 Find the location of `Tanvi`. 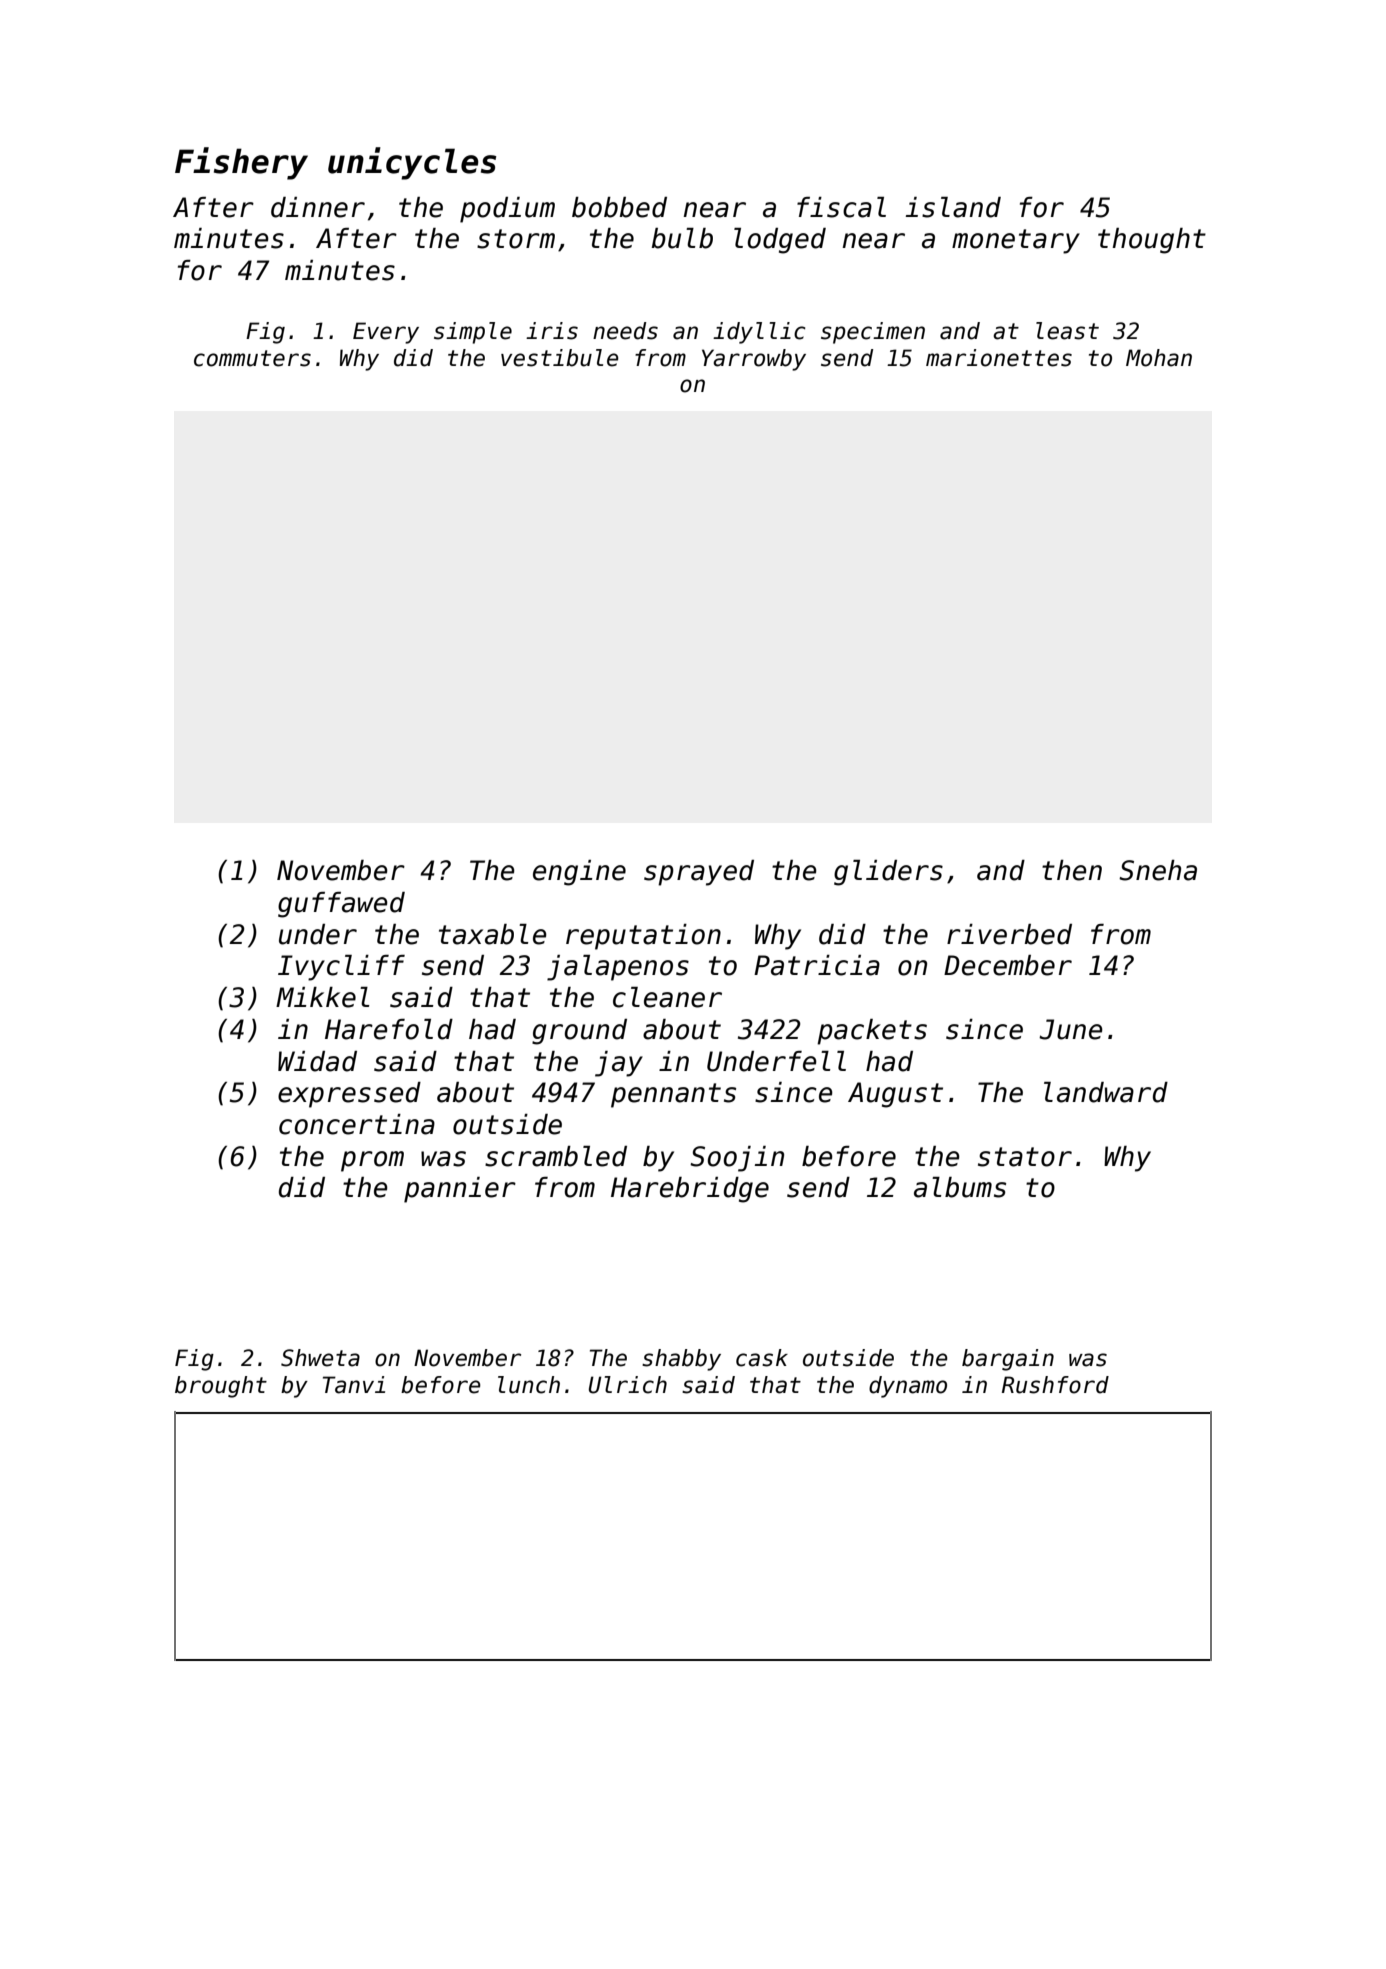

Tanvi is located at coordinates (354, 1385).
